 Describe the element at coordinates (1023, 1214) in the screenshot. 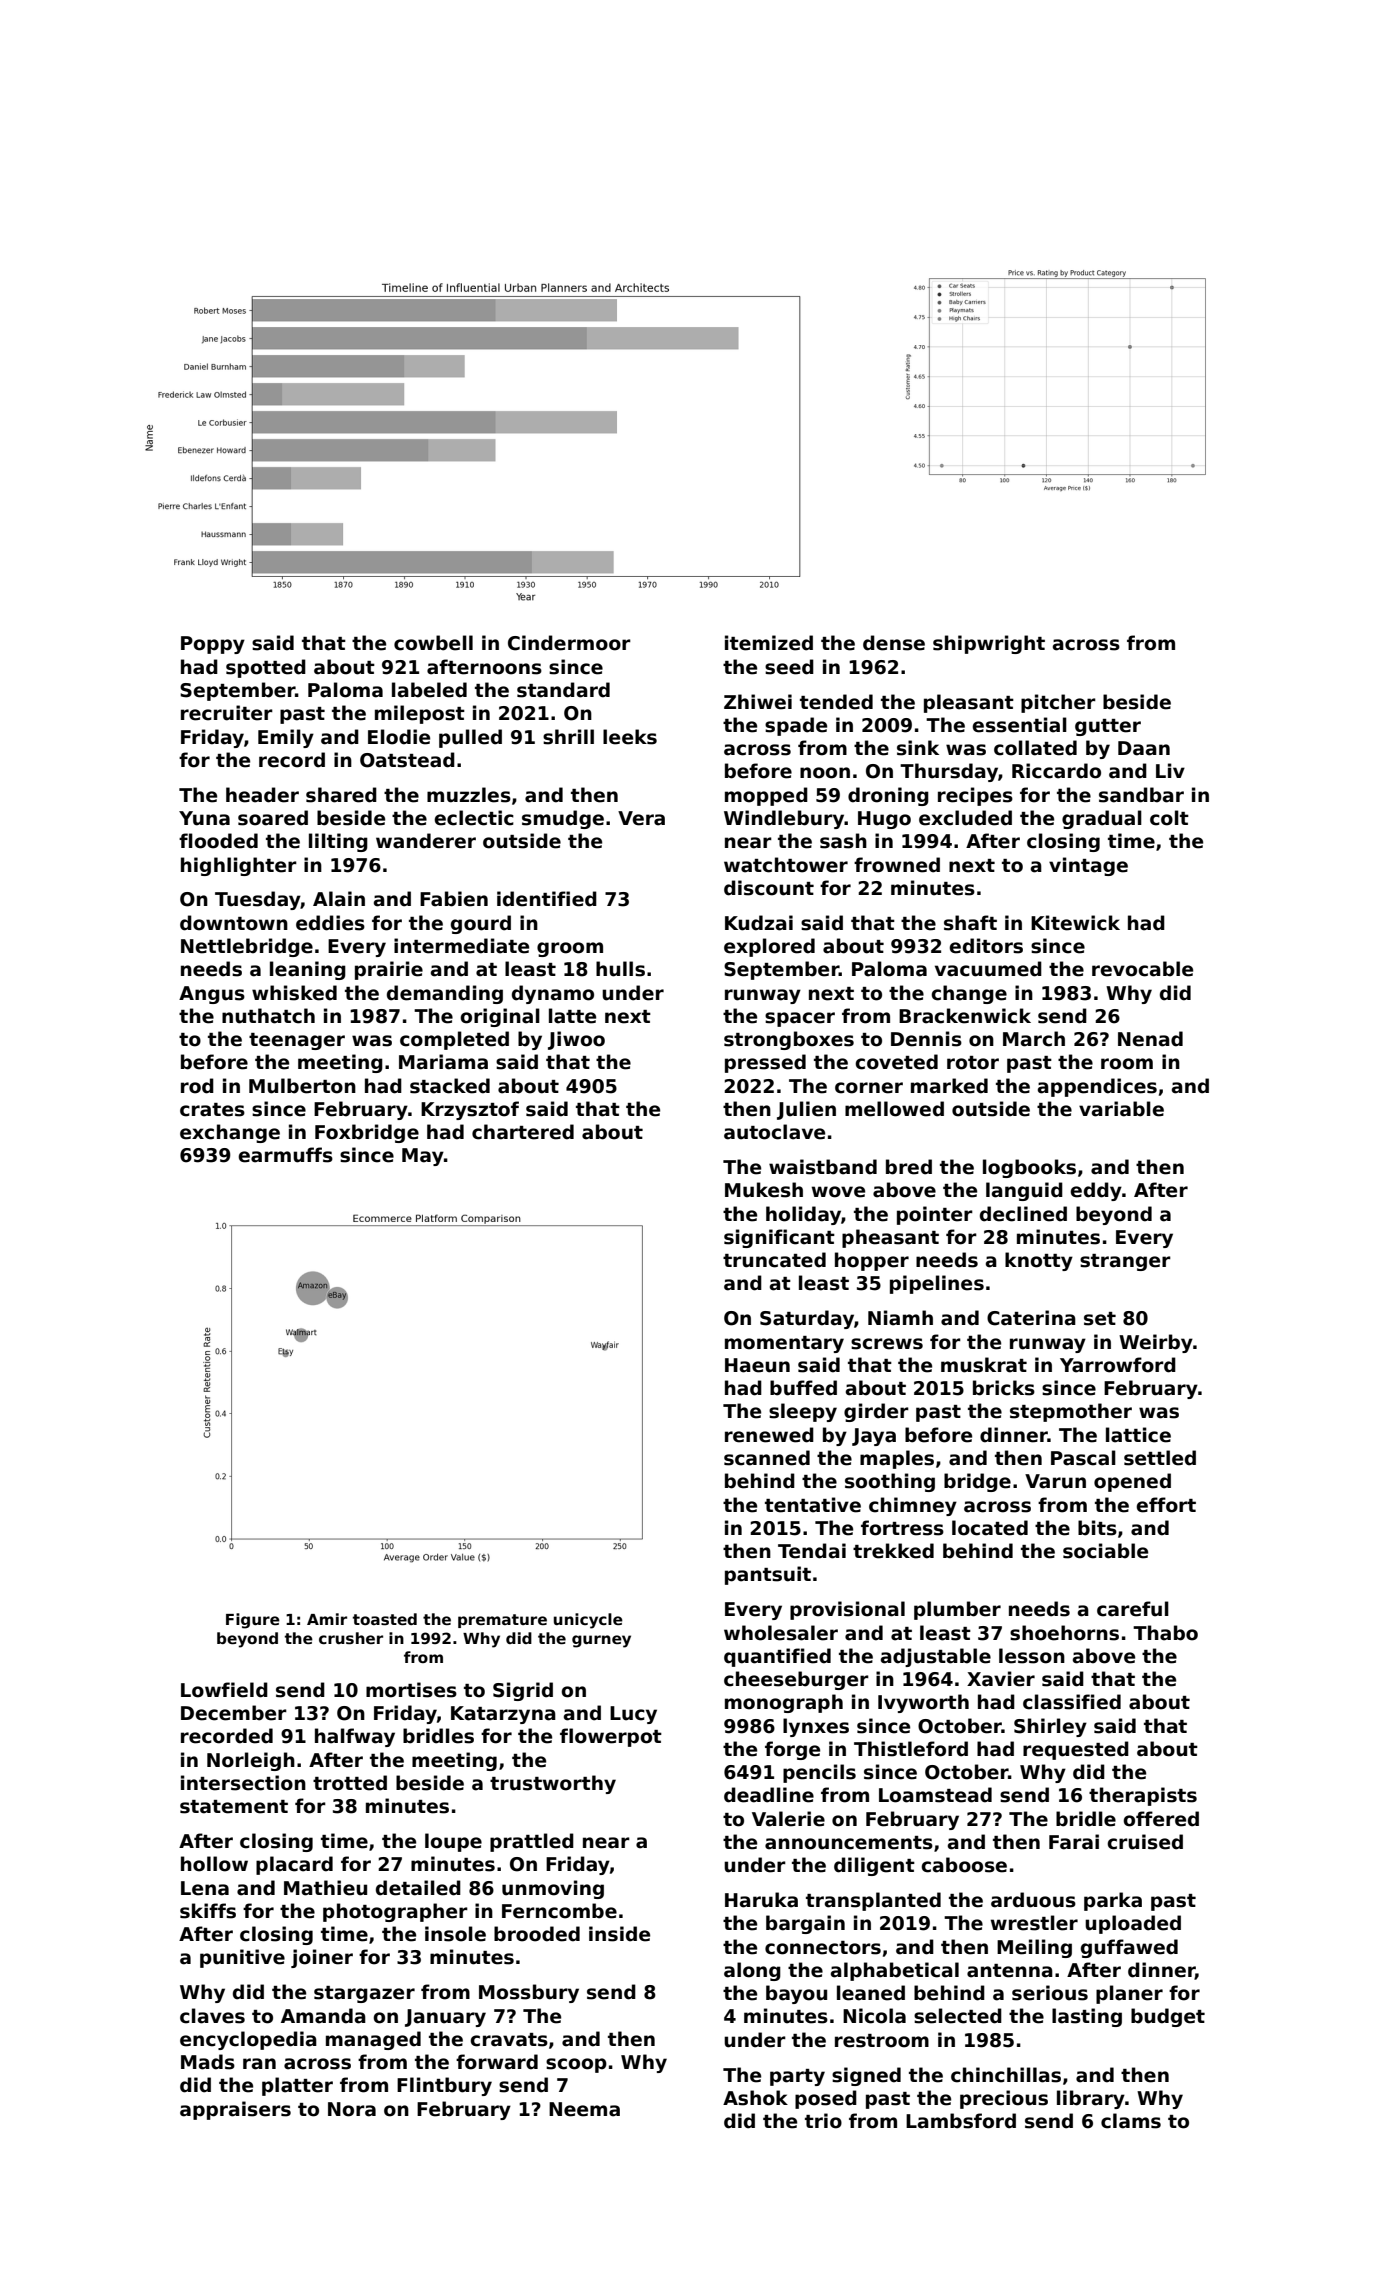

I see `declined` at that location.
